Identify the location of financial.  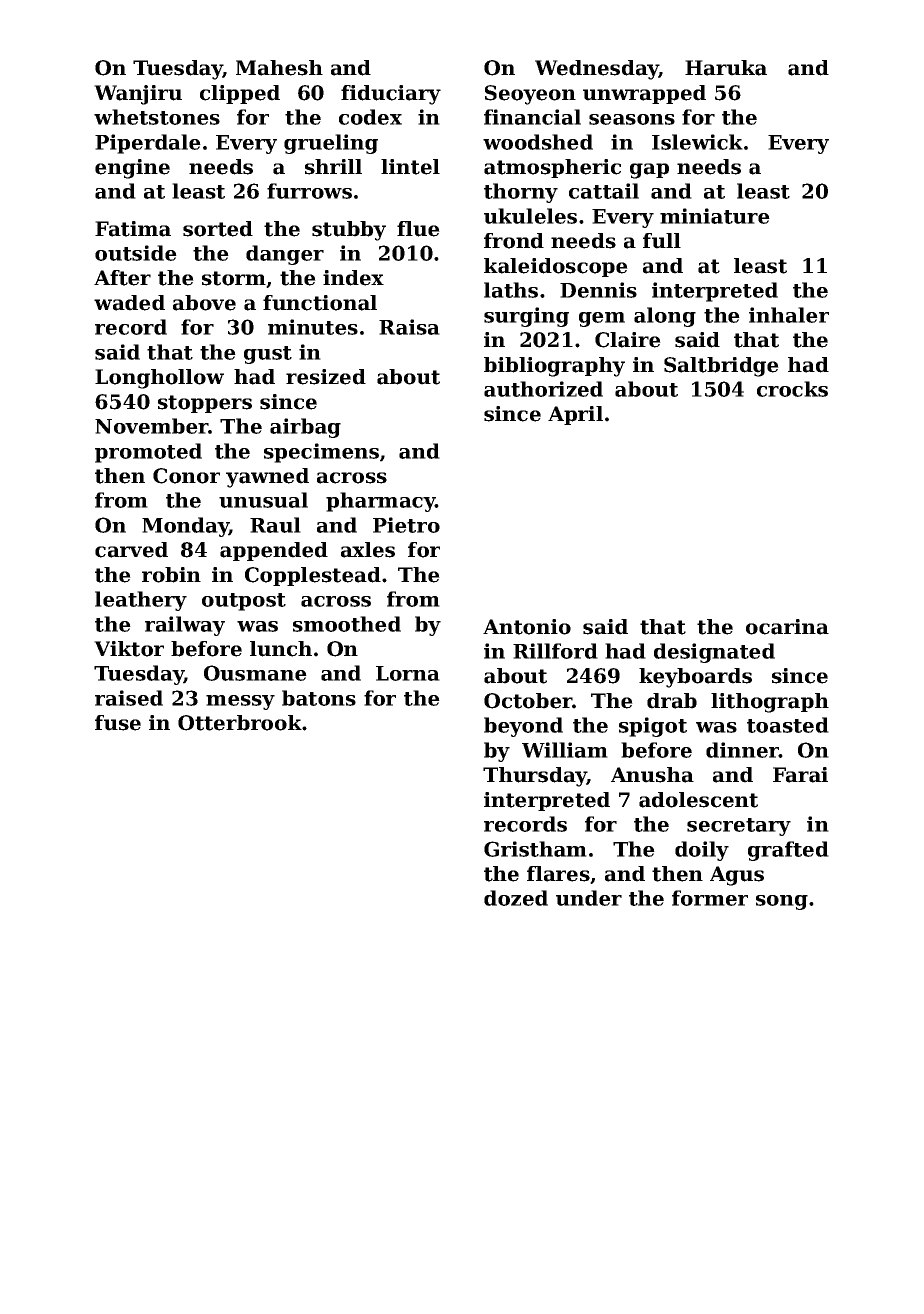
(532, 117).
